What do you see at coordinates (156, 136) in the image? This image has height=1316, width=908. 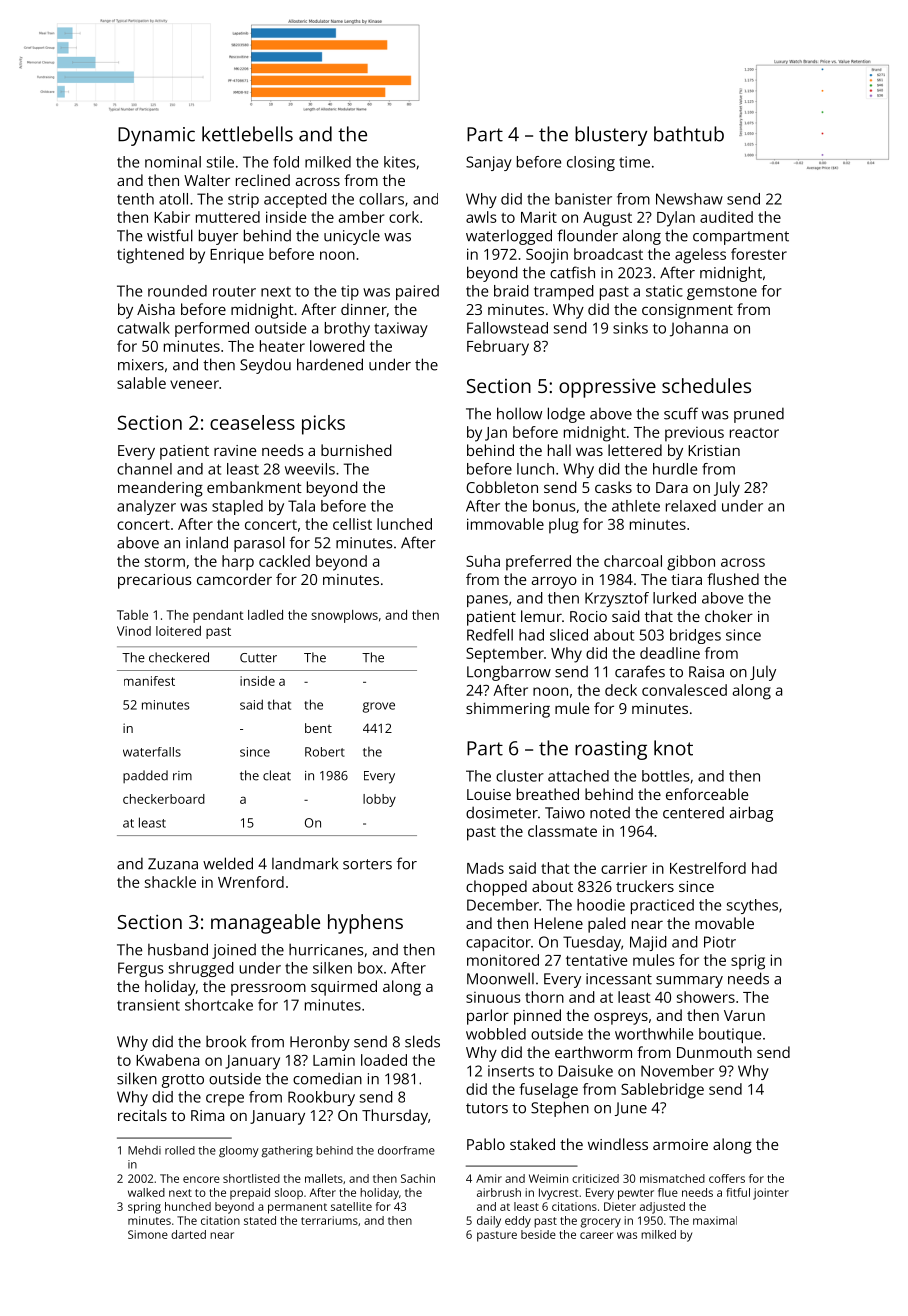 I see `Dynamic` at bounding box center [156, 136].
